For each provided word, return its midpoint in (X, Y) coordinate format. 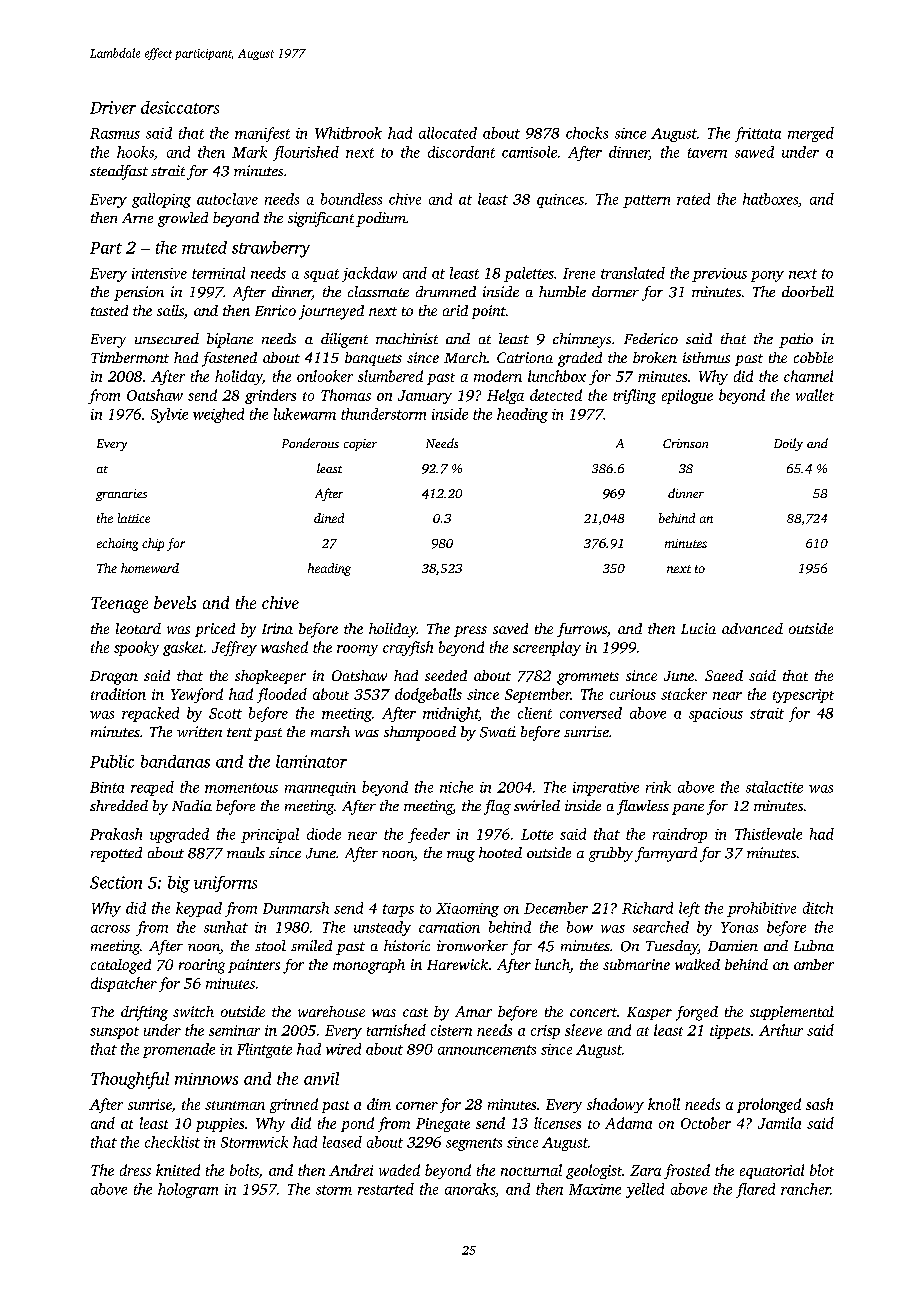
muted (204, 247)
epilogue (687, 396)
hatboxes (770, 199)
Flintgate (264, 1050)
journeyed (331, 312)
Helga (505, 396)
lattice (134, 518)
